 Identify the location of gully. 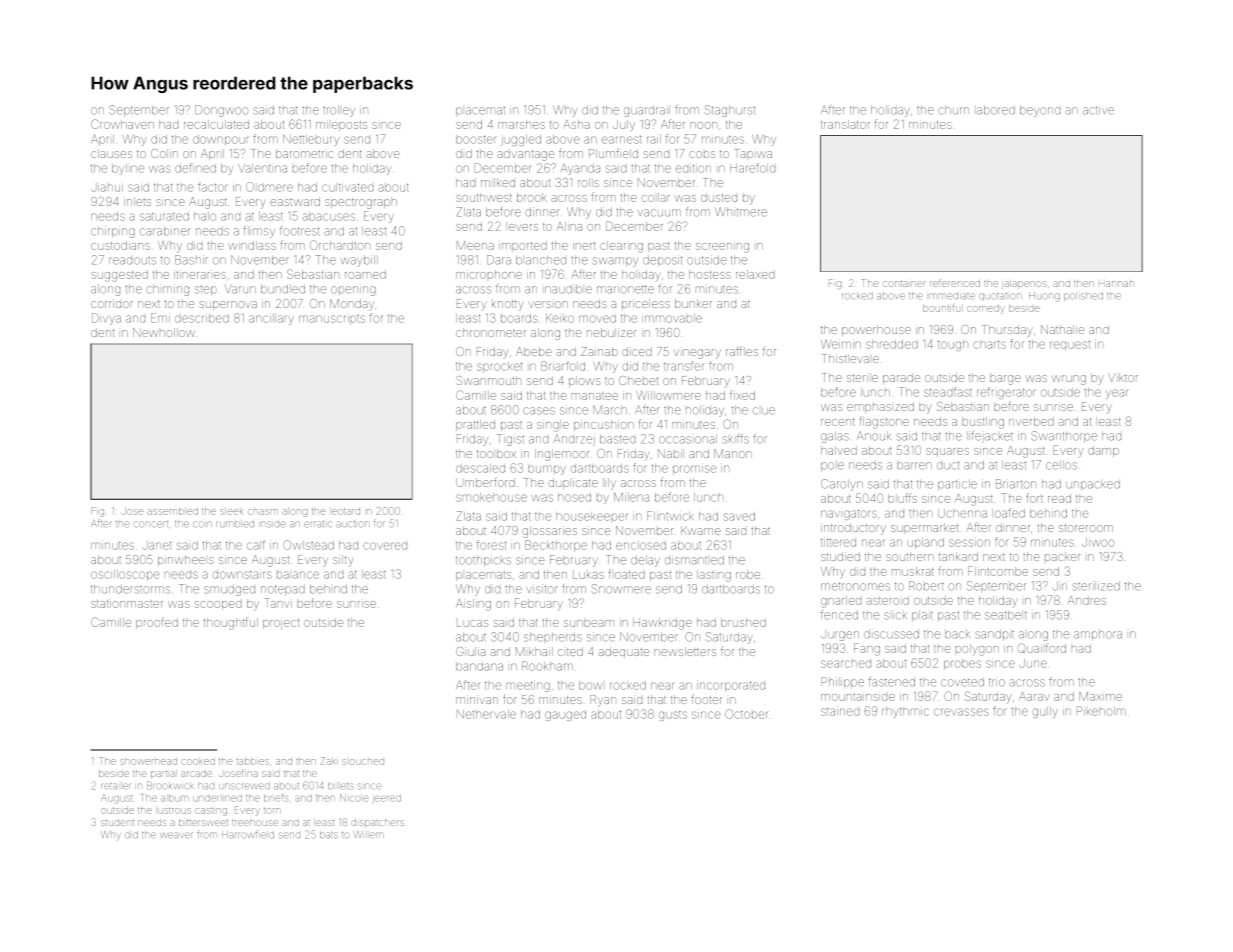
(1045, 712).
